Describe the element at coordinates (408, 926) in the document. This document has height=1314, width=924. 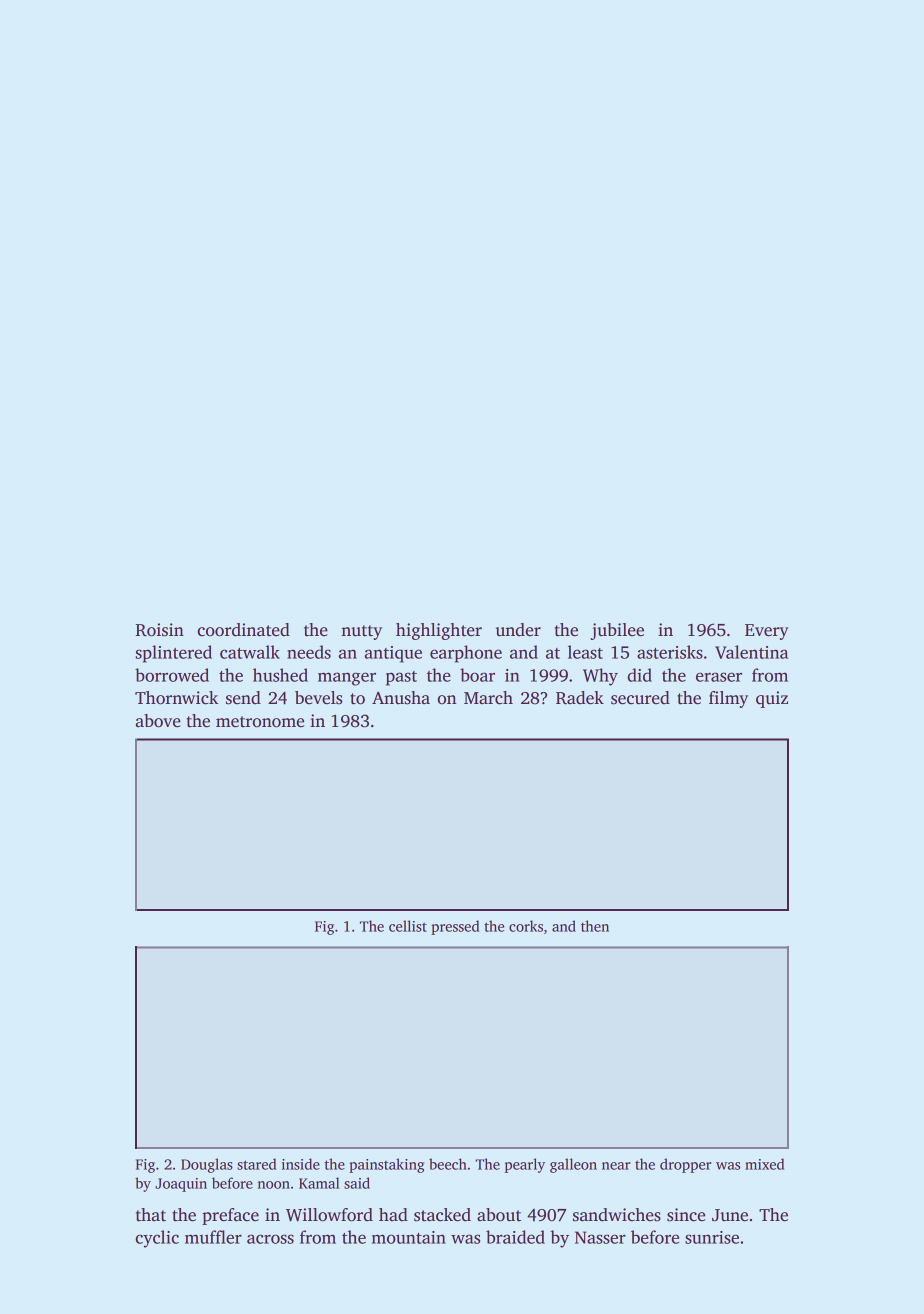
I see `cellist` at that location.
